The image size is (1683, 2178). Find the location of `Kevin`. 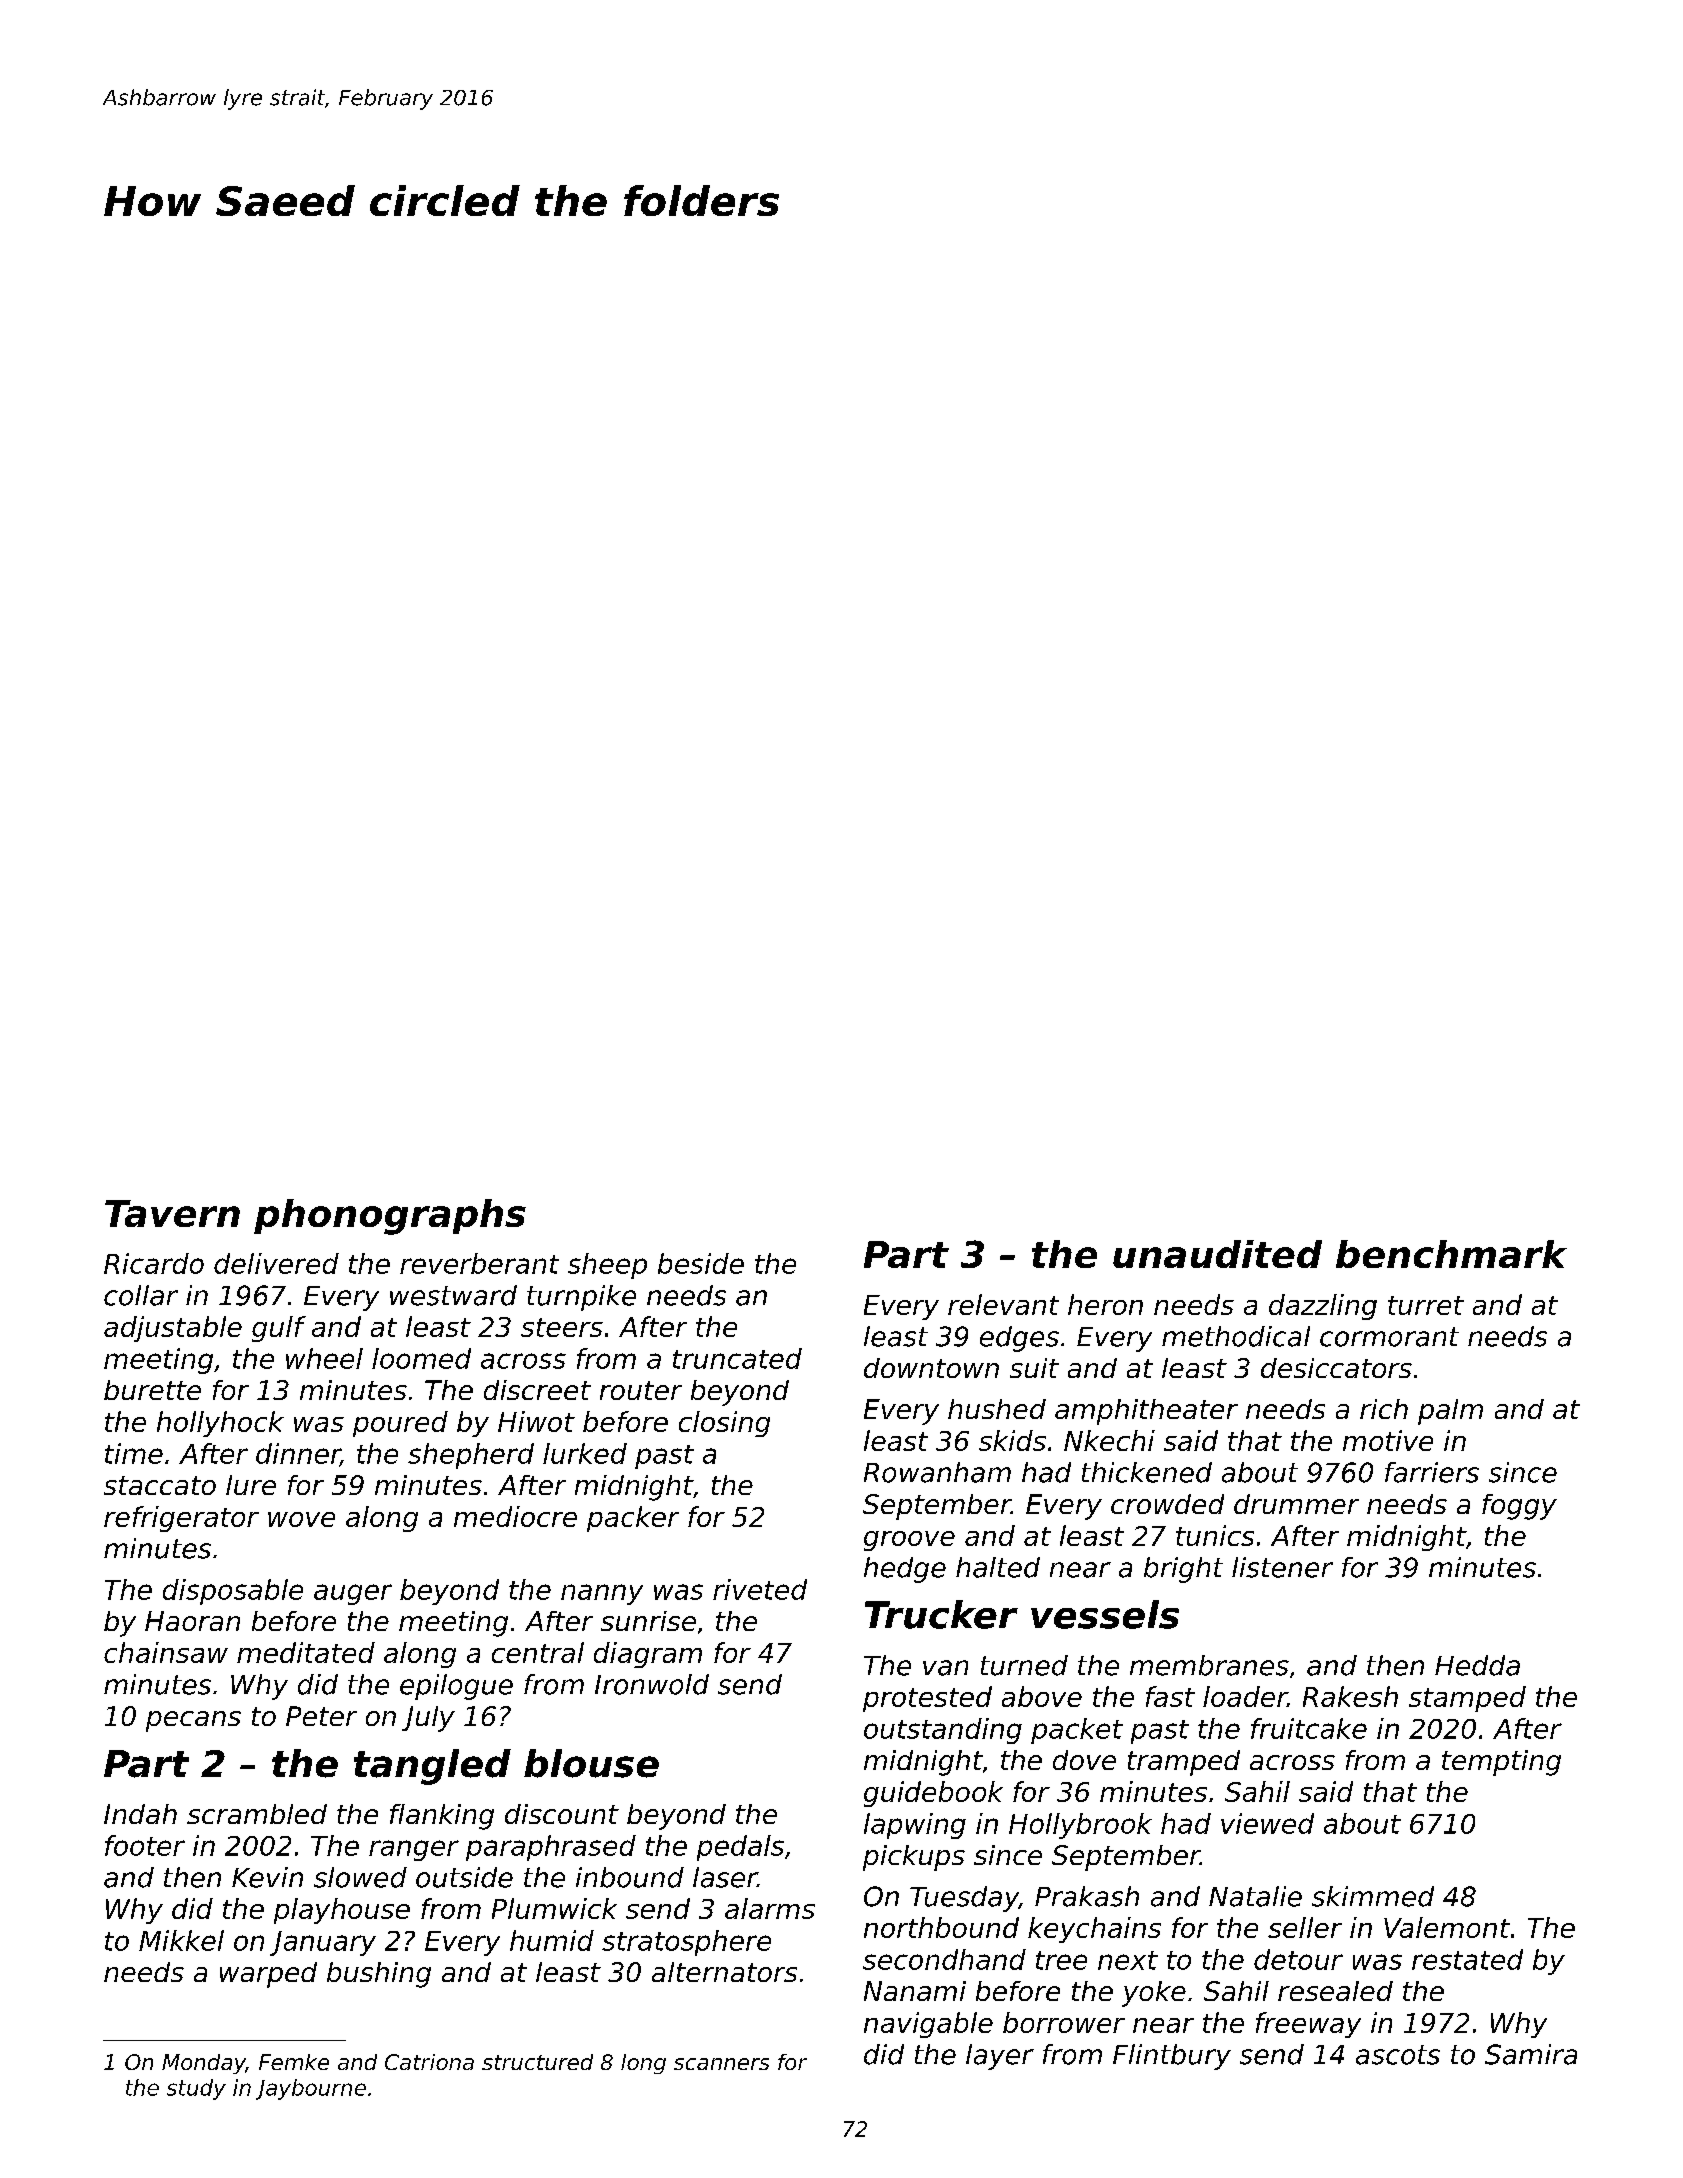

Kevin is located at coordinates (267, 1877).
